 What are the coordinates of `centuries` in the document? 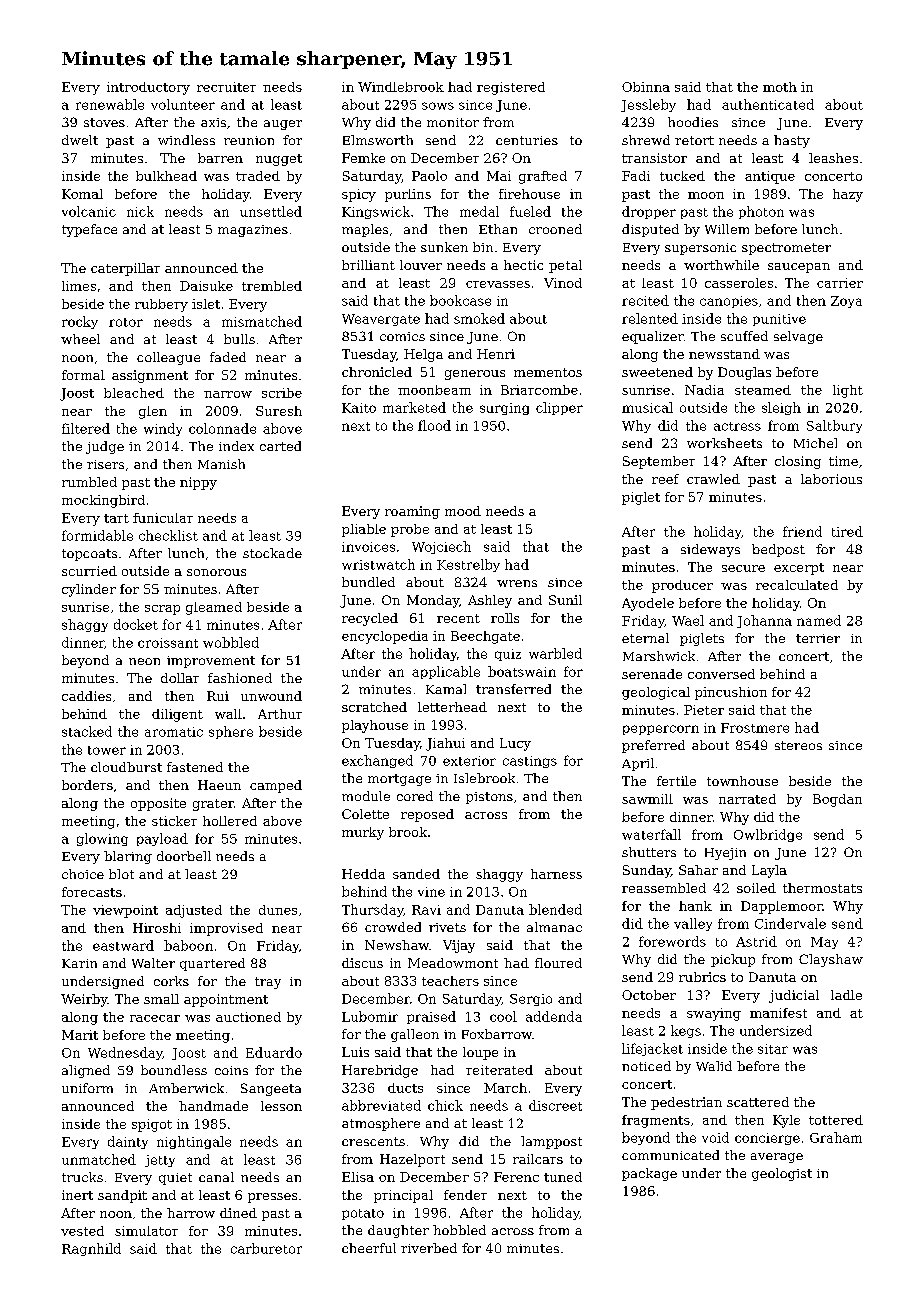 It's located at (527, 140).
